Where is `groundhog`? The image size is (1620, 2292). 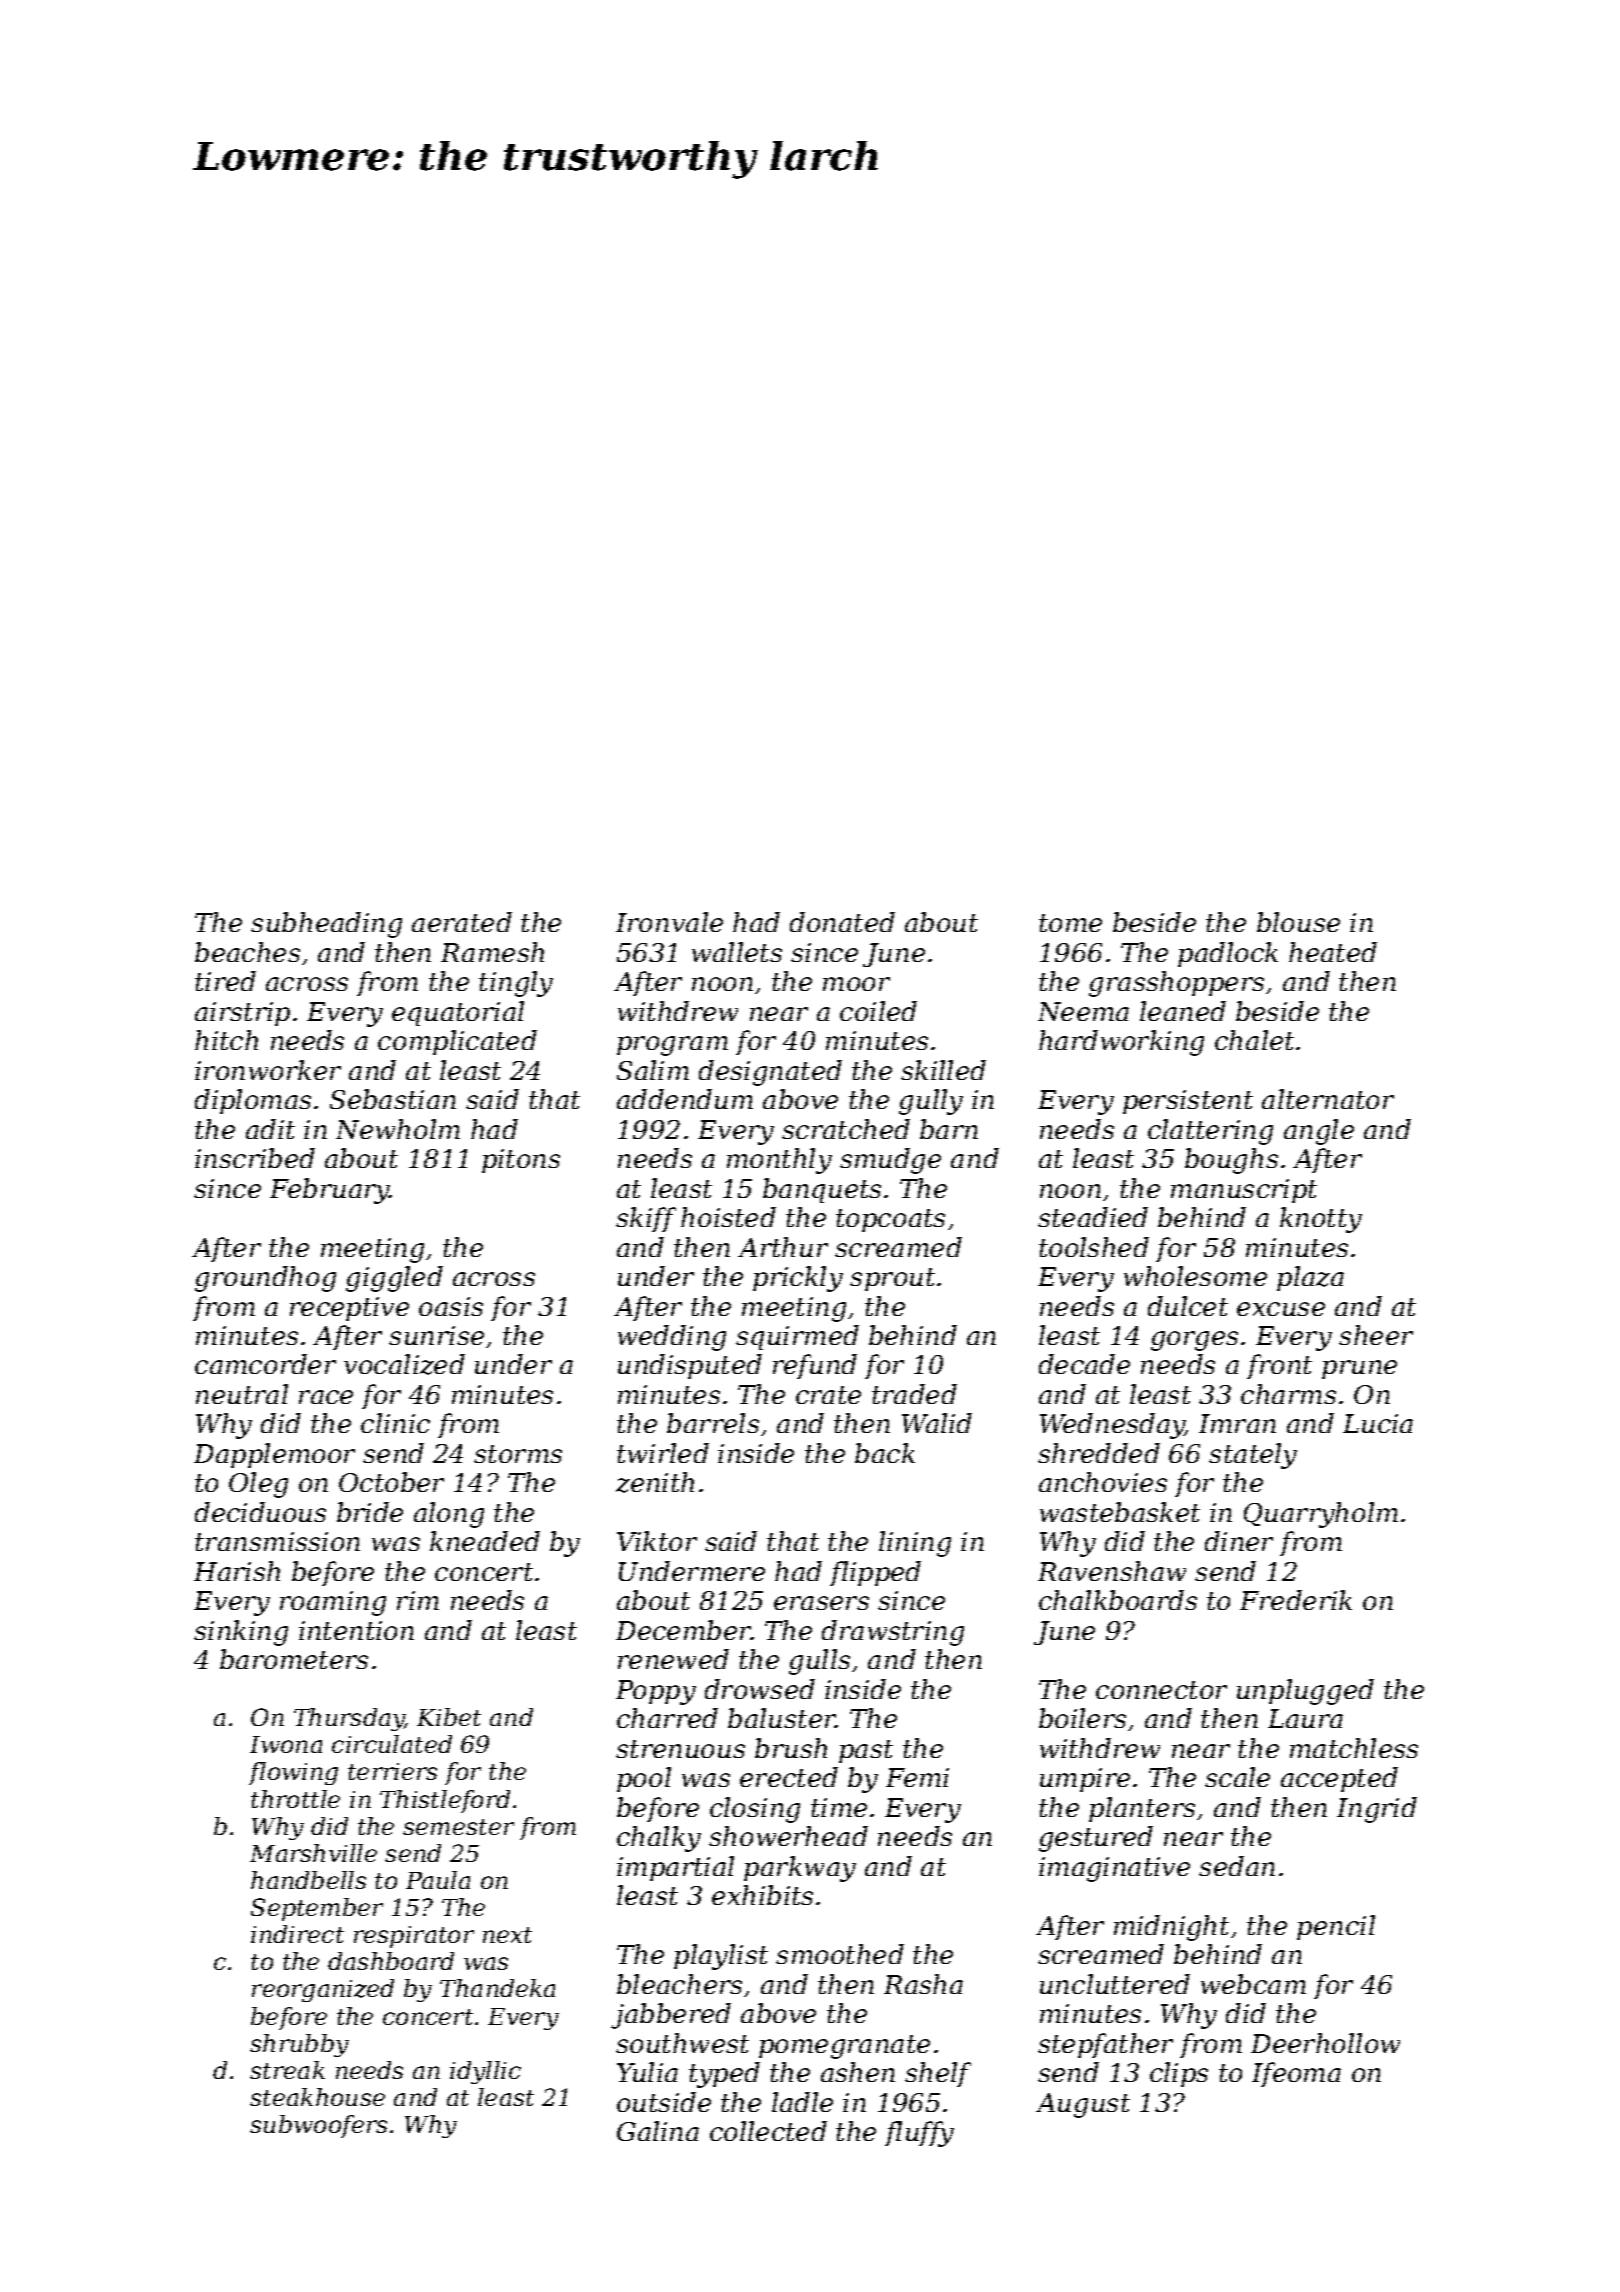
groundhog is located at coordinates (265, 1279).
